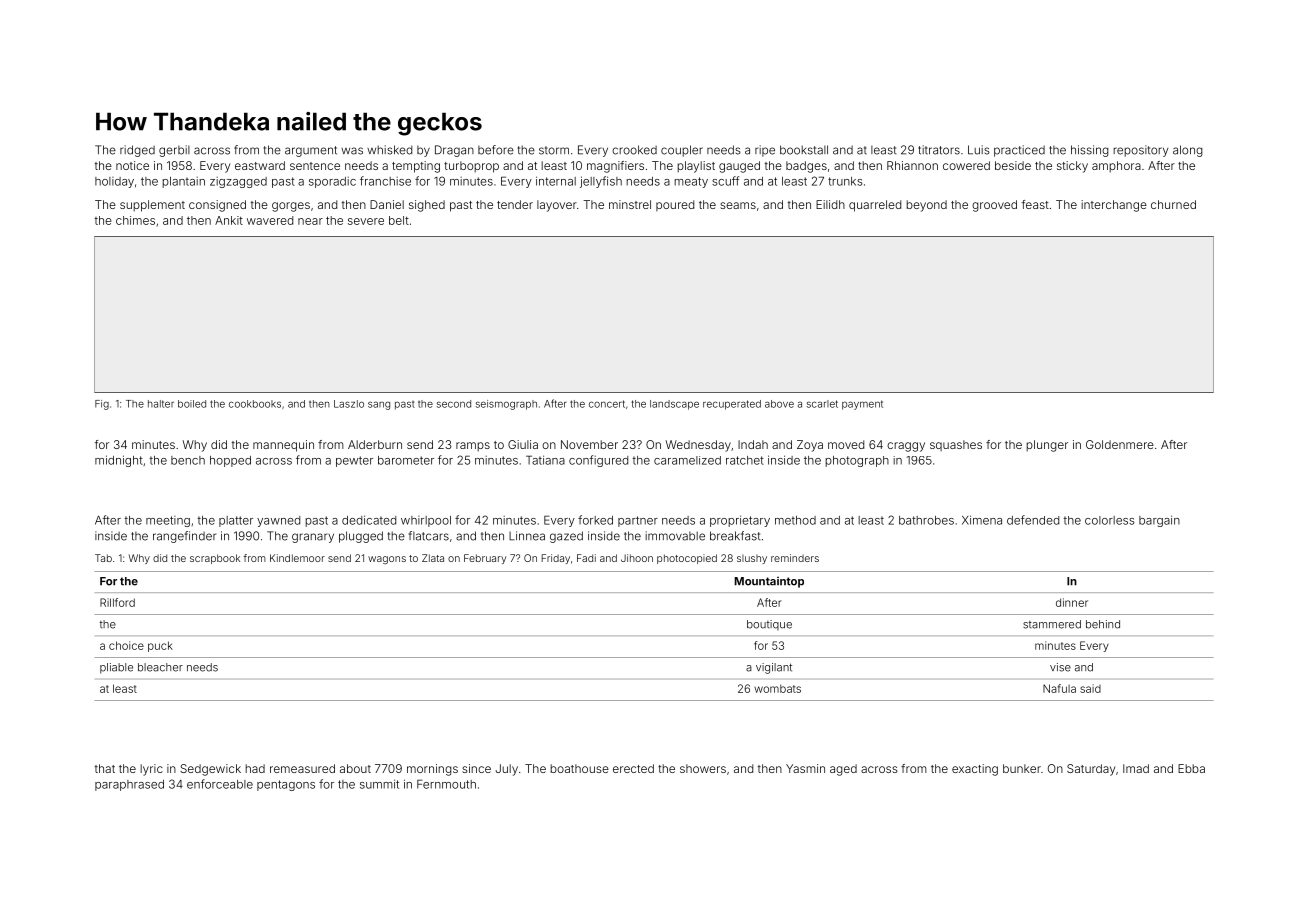 This screenshot has height=924, width=1308. Describe the element at coordinates (682, 151) in the screenshot. I see `coupler` at that location.
